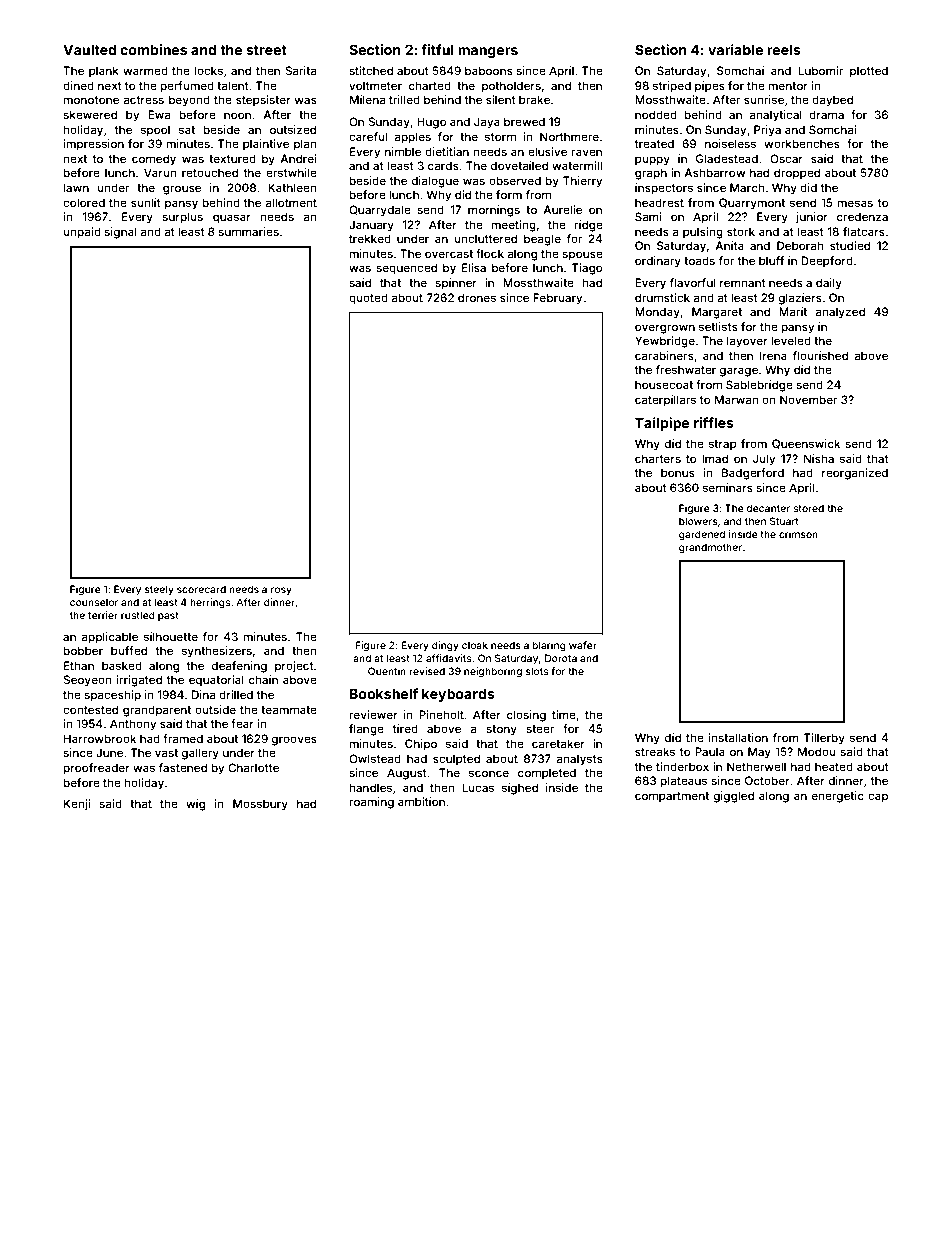 This screenshot has height=1233, width=952. I want to click on Sami, so click(648, 216).
